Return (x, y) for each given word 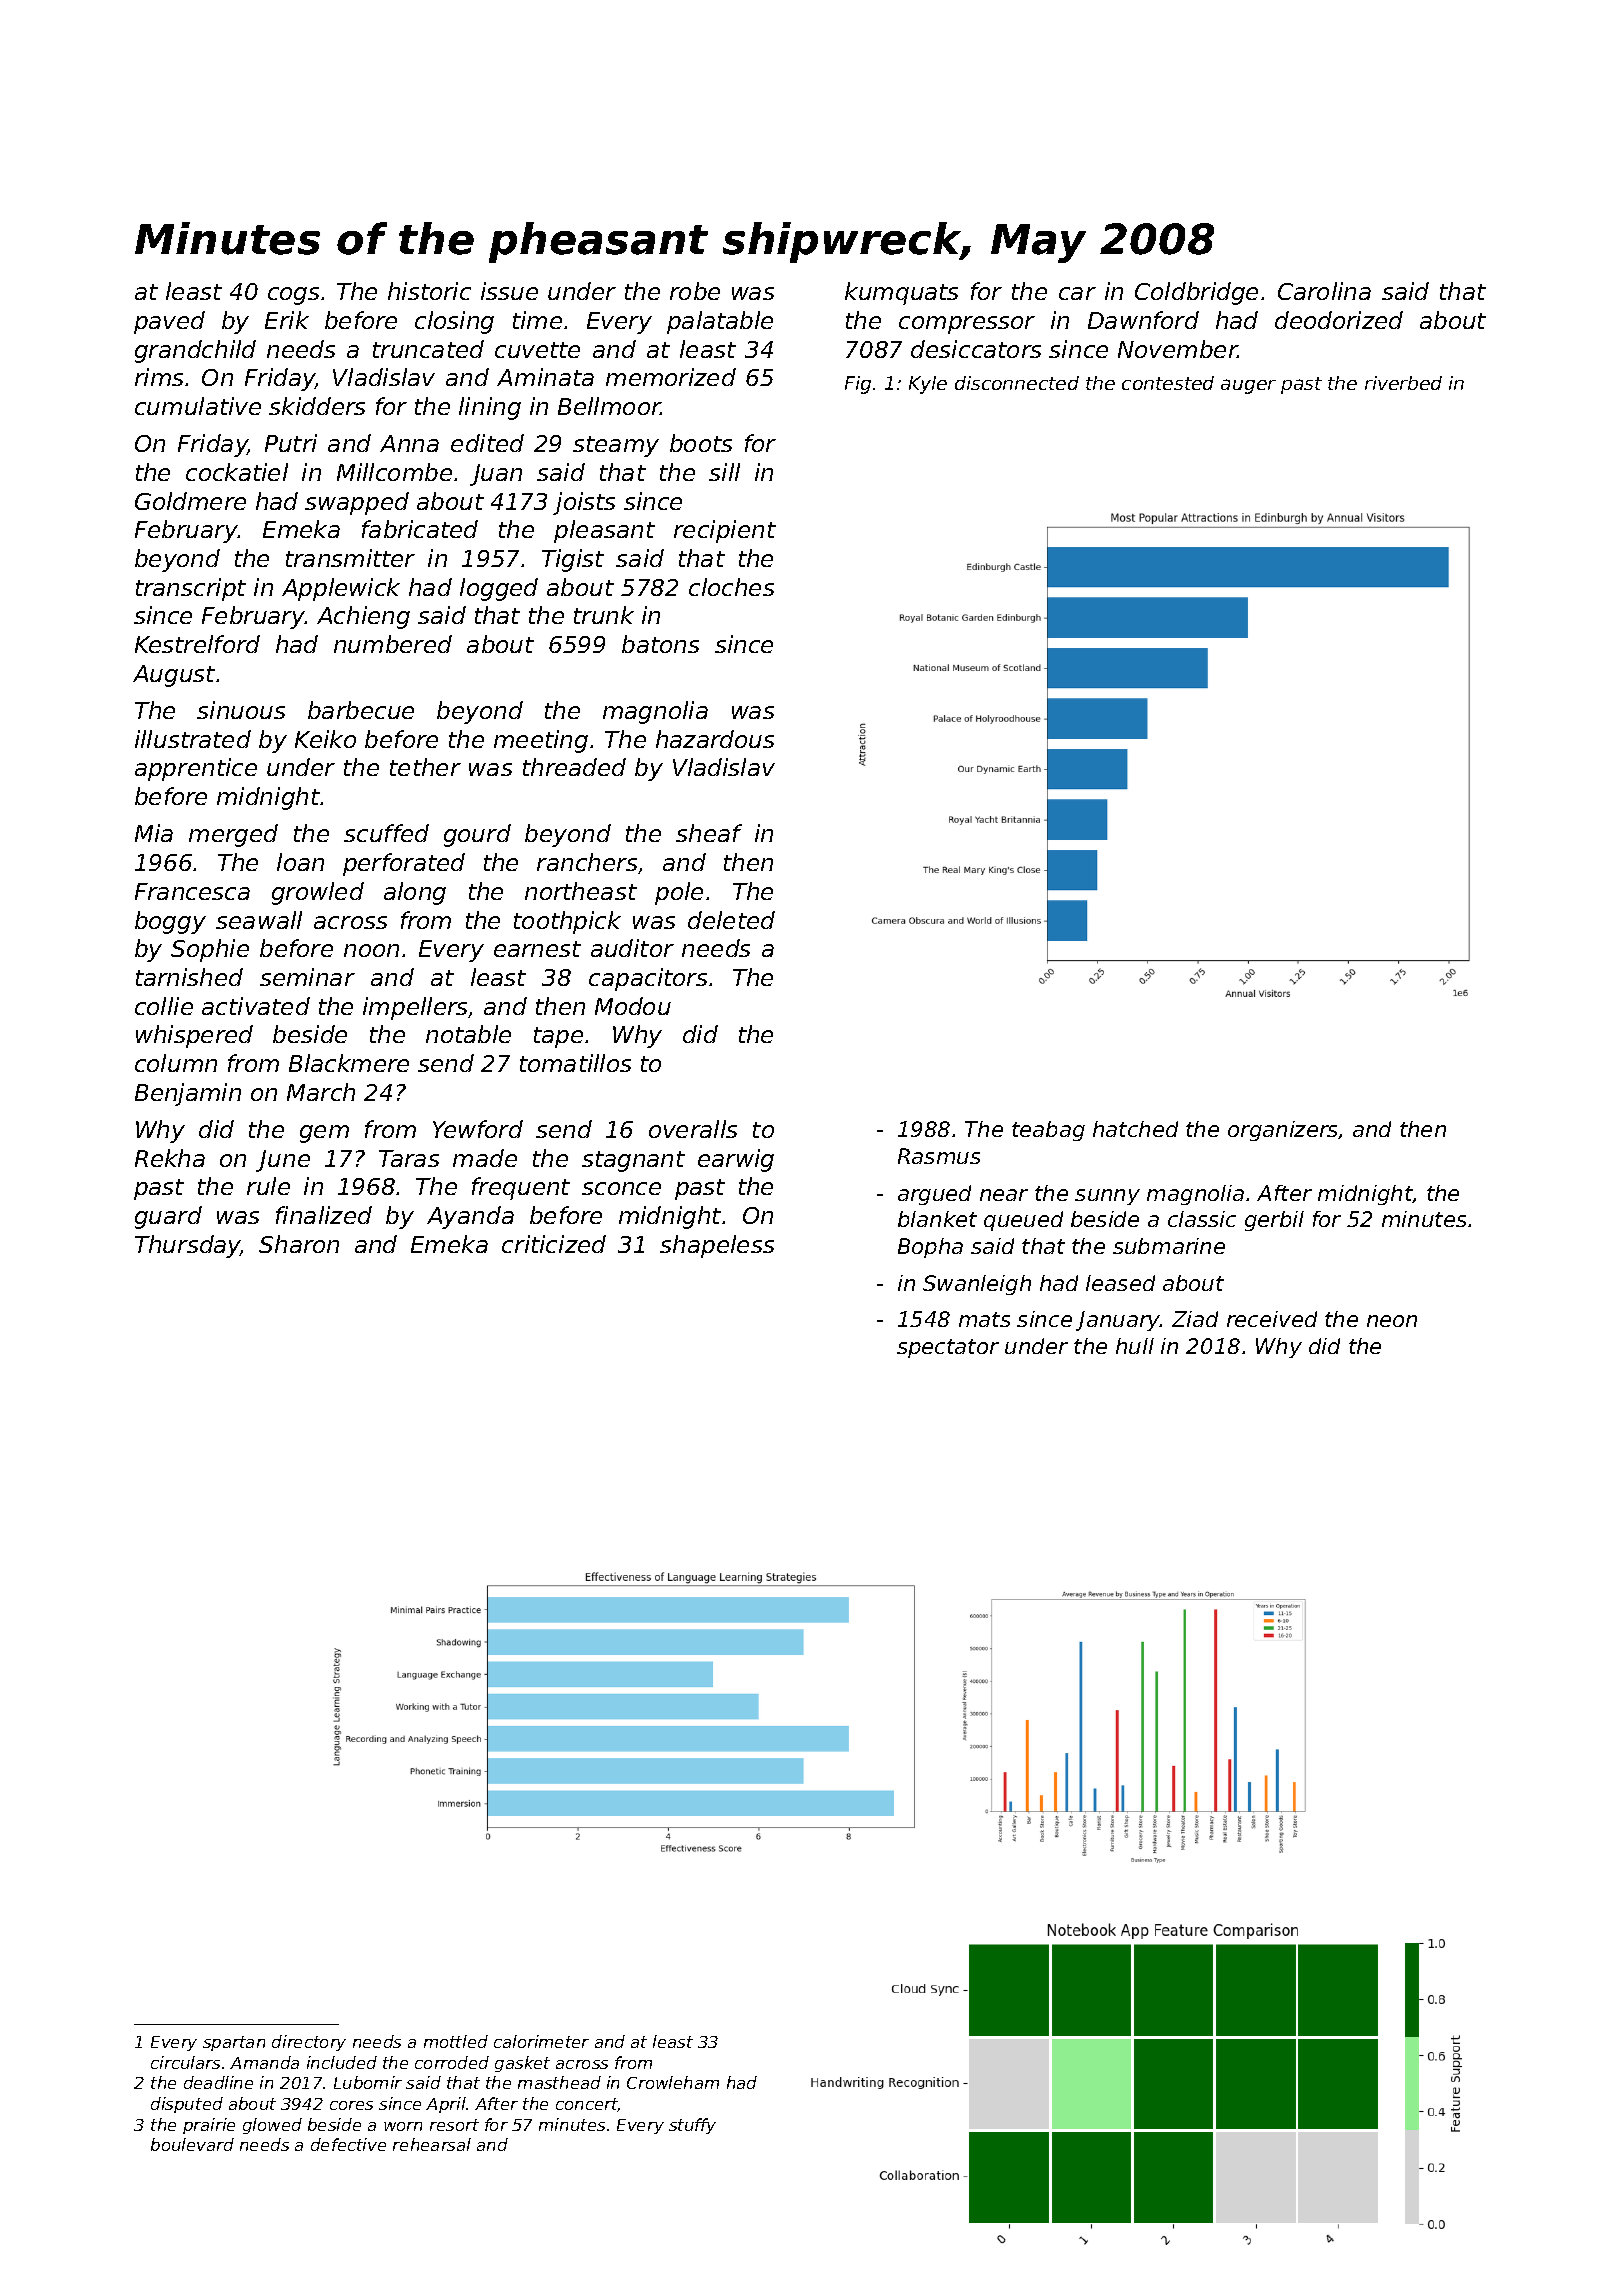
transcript (191, 589)
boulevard (192, 2144)
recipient (725, 531)
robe (695, 291)
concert (587, 2105)
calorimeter (541, 2041)
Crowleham (673, 2082)
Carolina (1324, 291)
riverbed (1403, 383)
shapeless (717, 1246)
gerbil (1274, 1221)
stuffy (692, 2126)
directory (309, 2043)
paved (169, 322)
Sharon (299, 1244)
